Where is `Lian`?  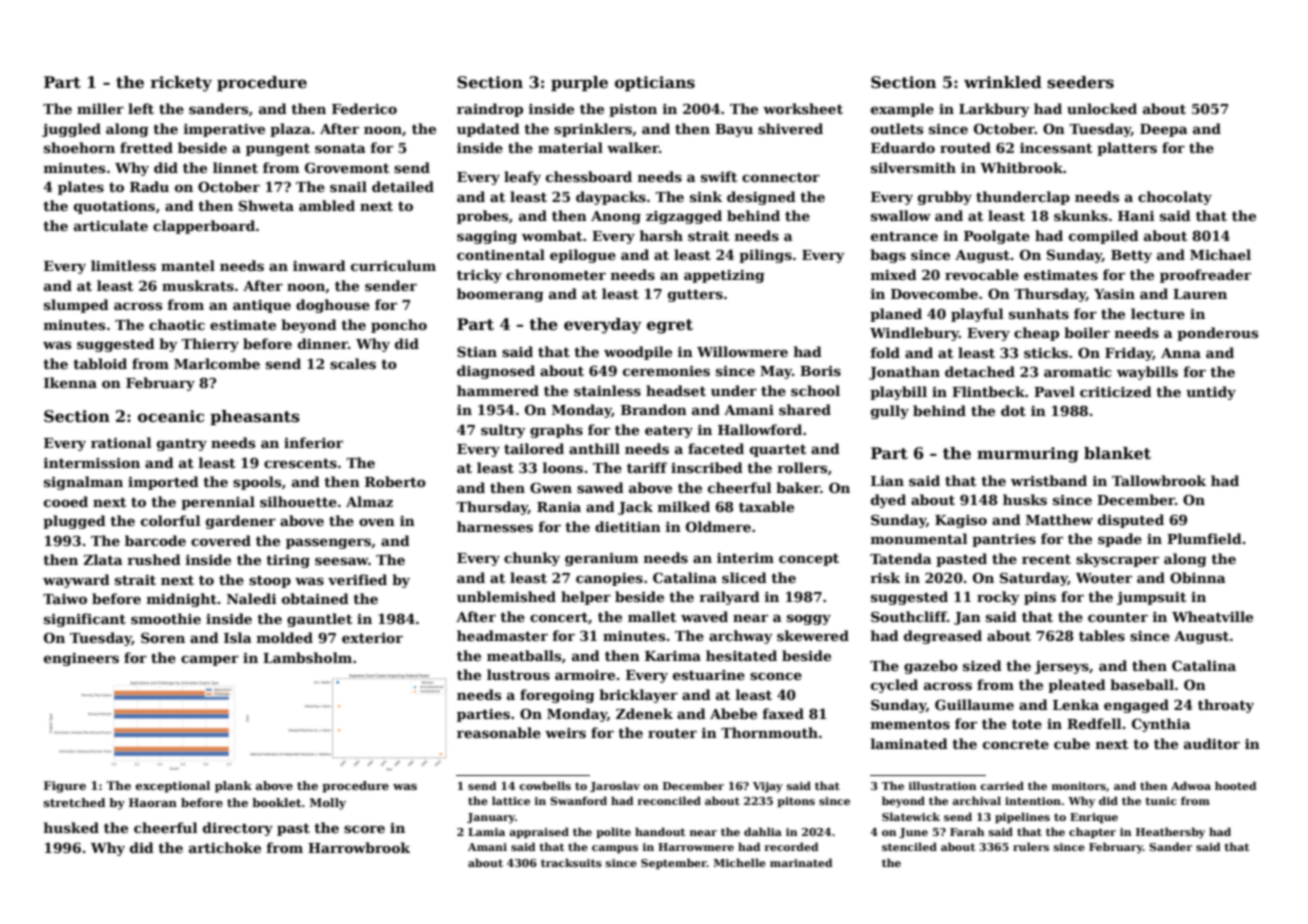 Lian is located at coordinates (887, 481).
